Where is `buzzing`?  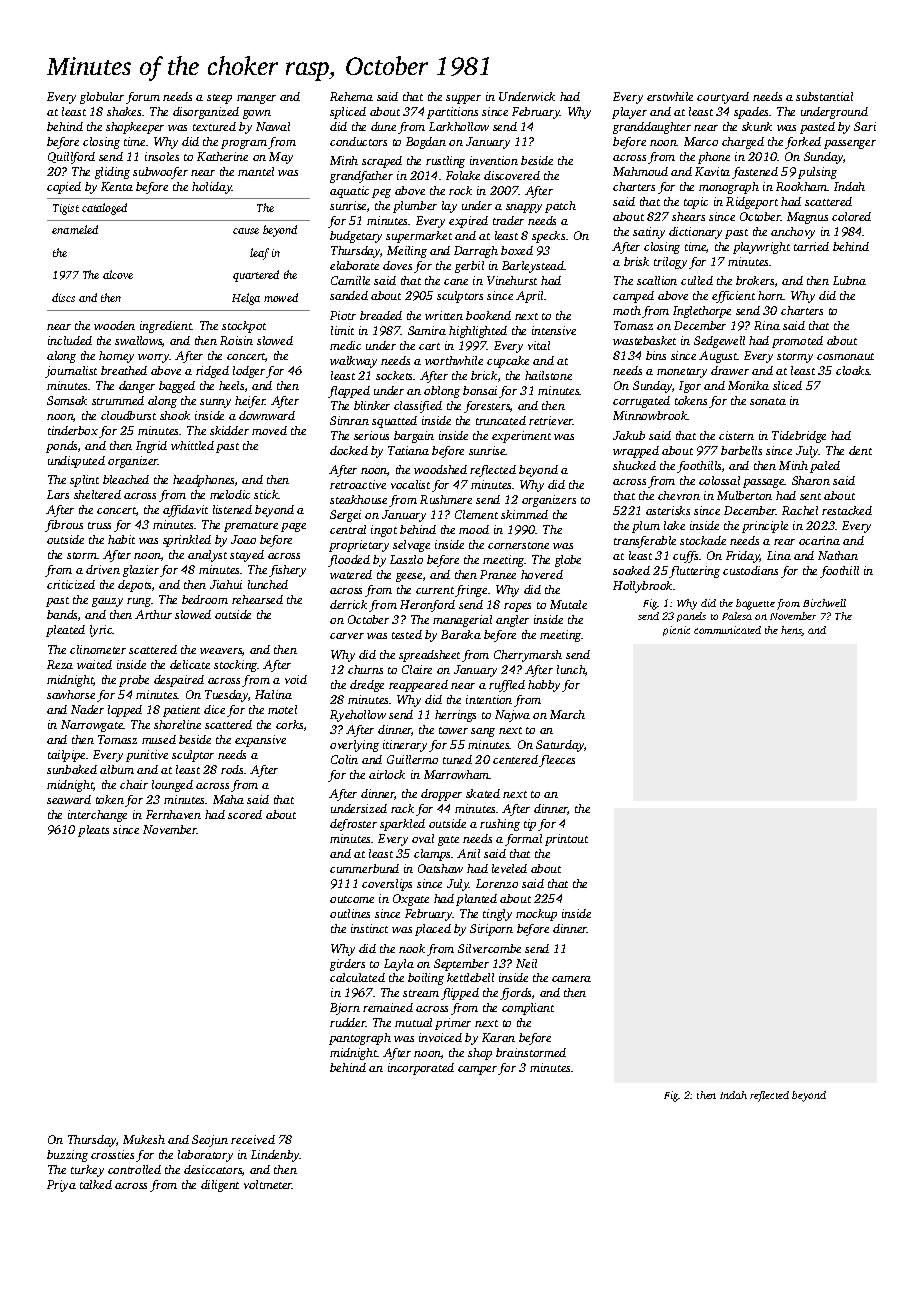 buzzing is located at coordinates (67, 1156).
